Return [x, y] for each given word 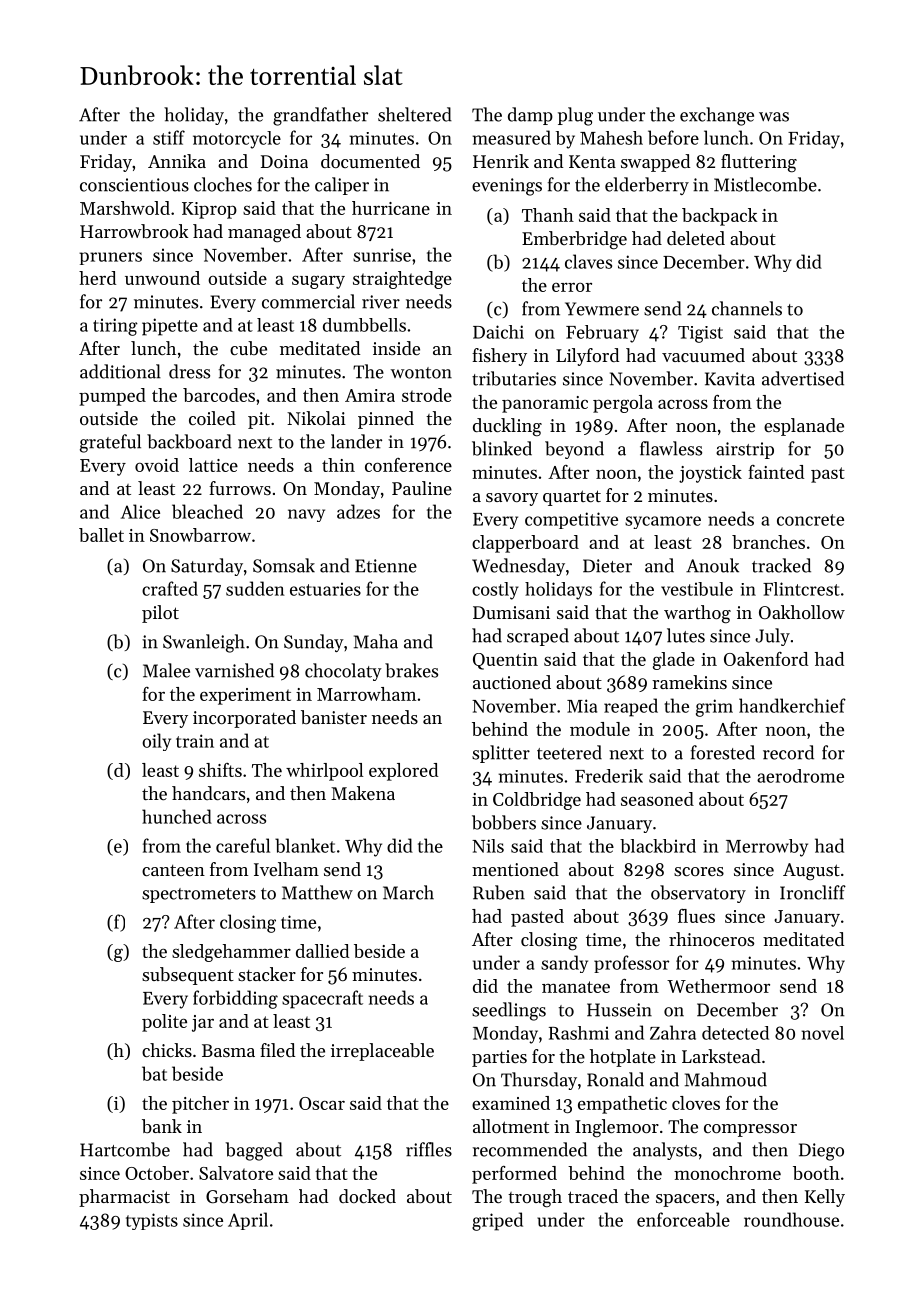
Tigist [700, 334]
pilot [160, 614]
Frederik [609, 776]
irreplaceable [382, 1052]
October [157, 1173]
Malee [166, 670]
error [572, 287]
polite [164, 1023]
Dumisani [511, 612]
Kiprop [209, 210]
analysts [665, 1151]
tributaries [514, 378]
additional [120, 371]
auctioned [512, 682]
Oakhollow [802, 612]
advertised [803, 378]
